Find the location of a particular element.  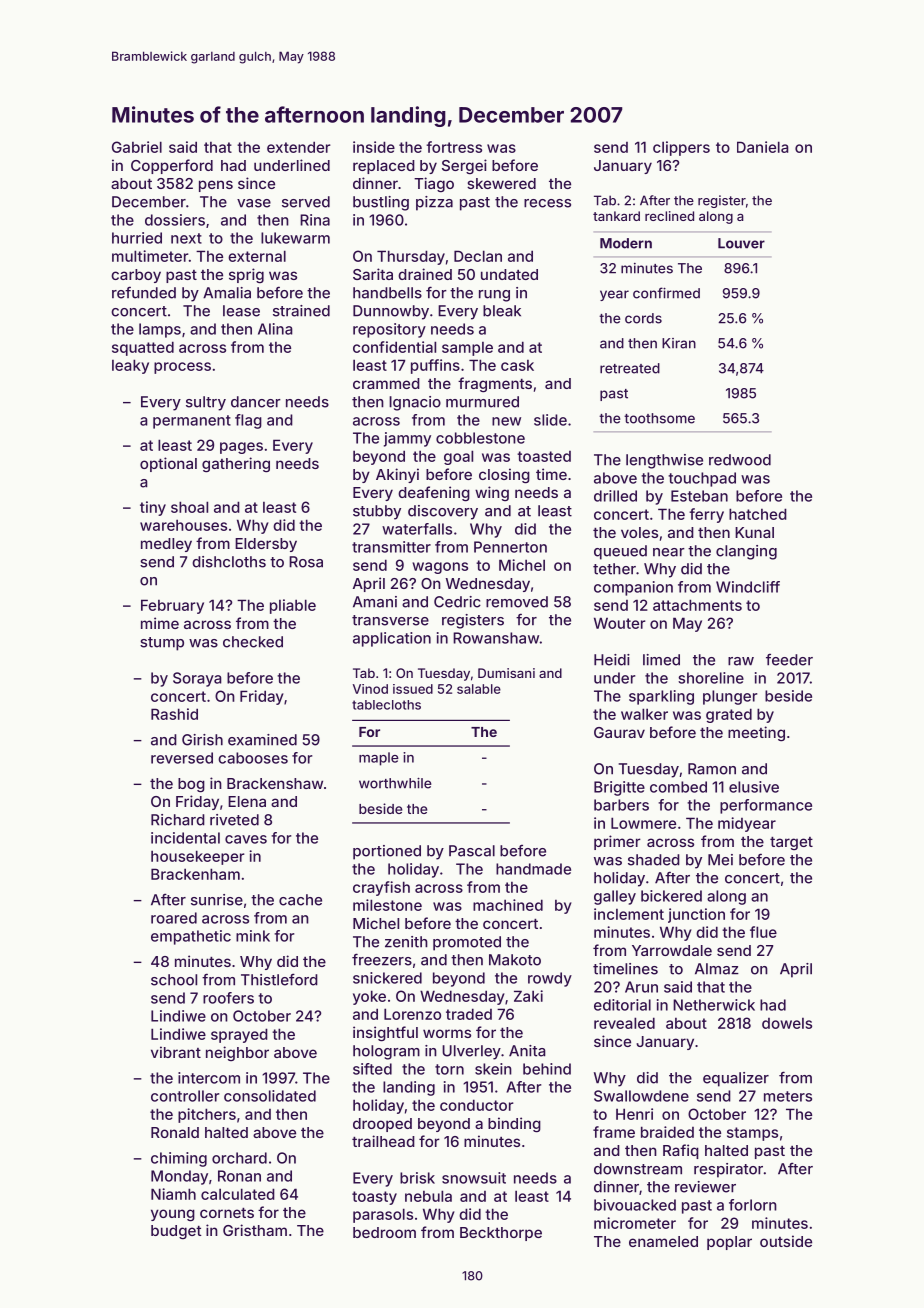

orchard is located at coordinates (239, 1158).
